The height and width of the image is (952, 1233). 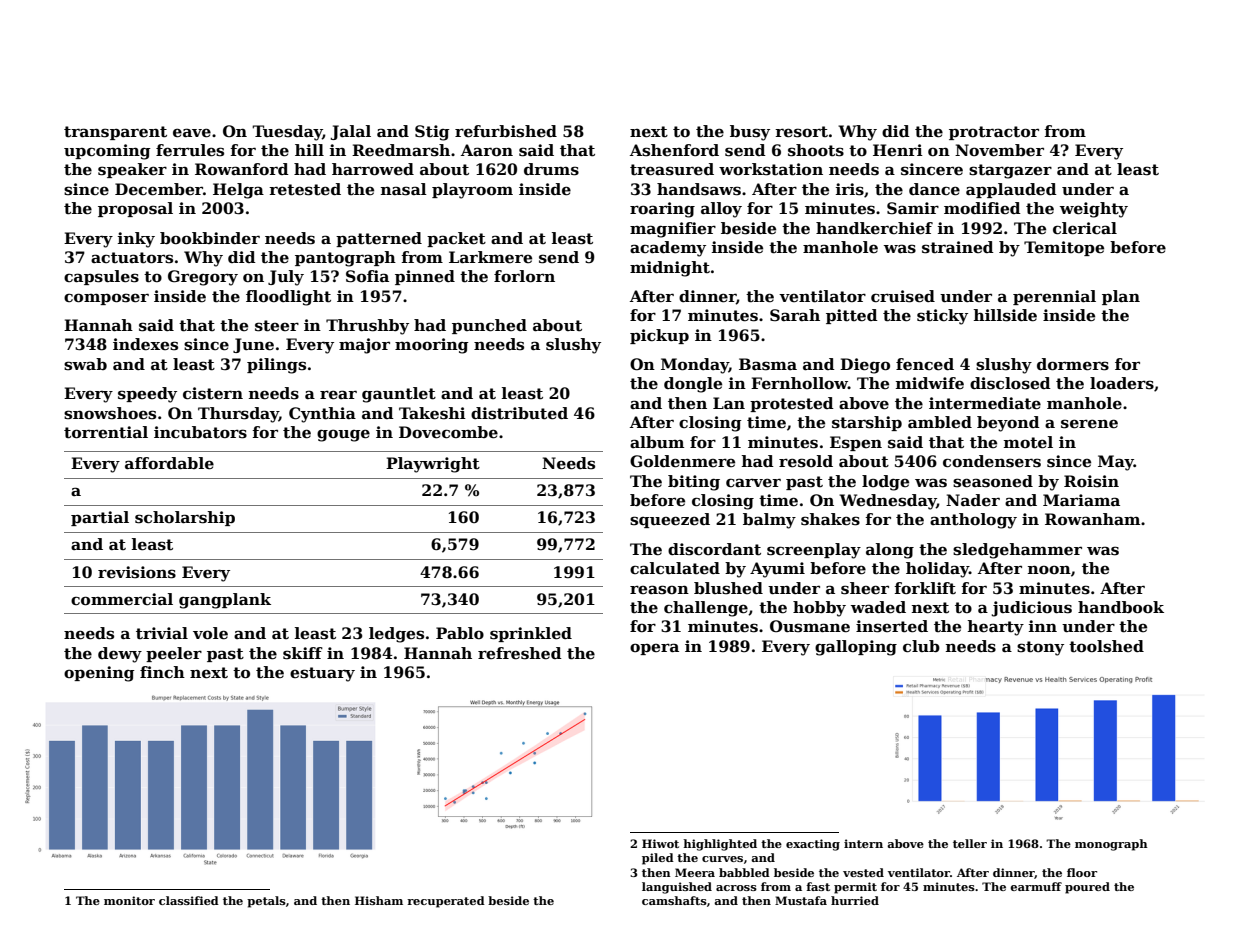 What do you see at coordinates (1031, 609) in the image?
I see `judicious` at bounding box center [1031, 609].
